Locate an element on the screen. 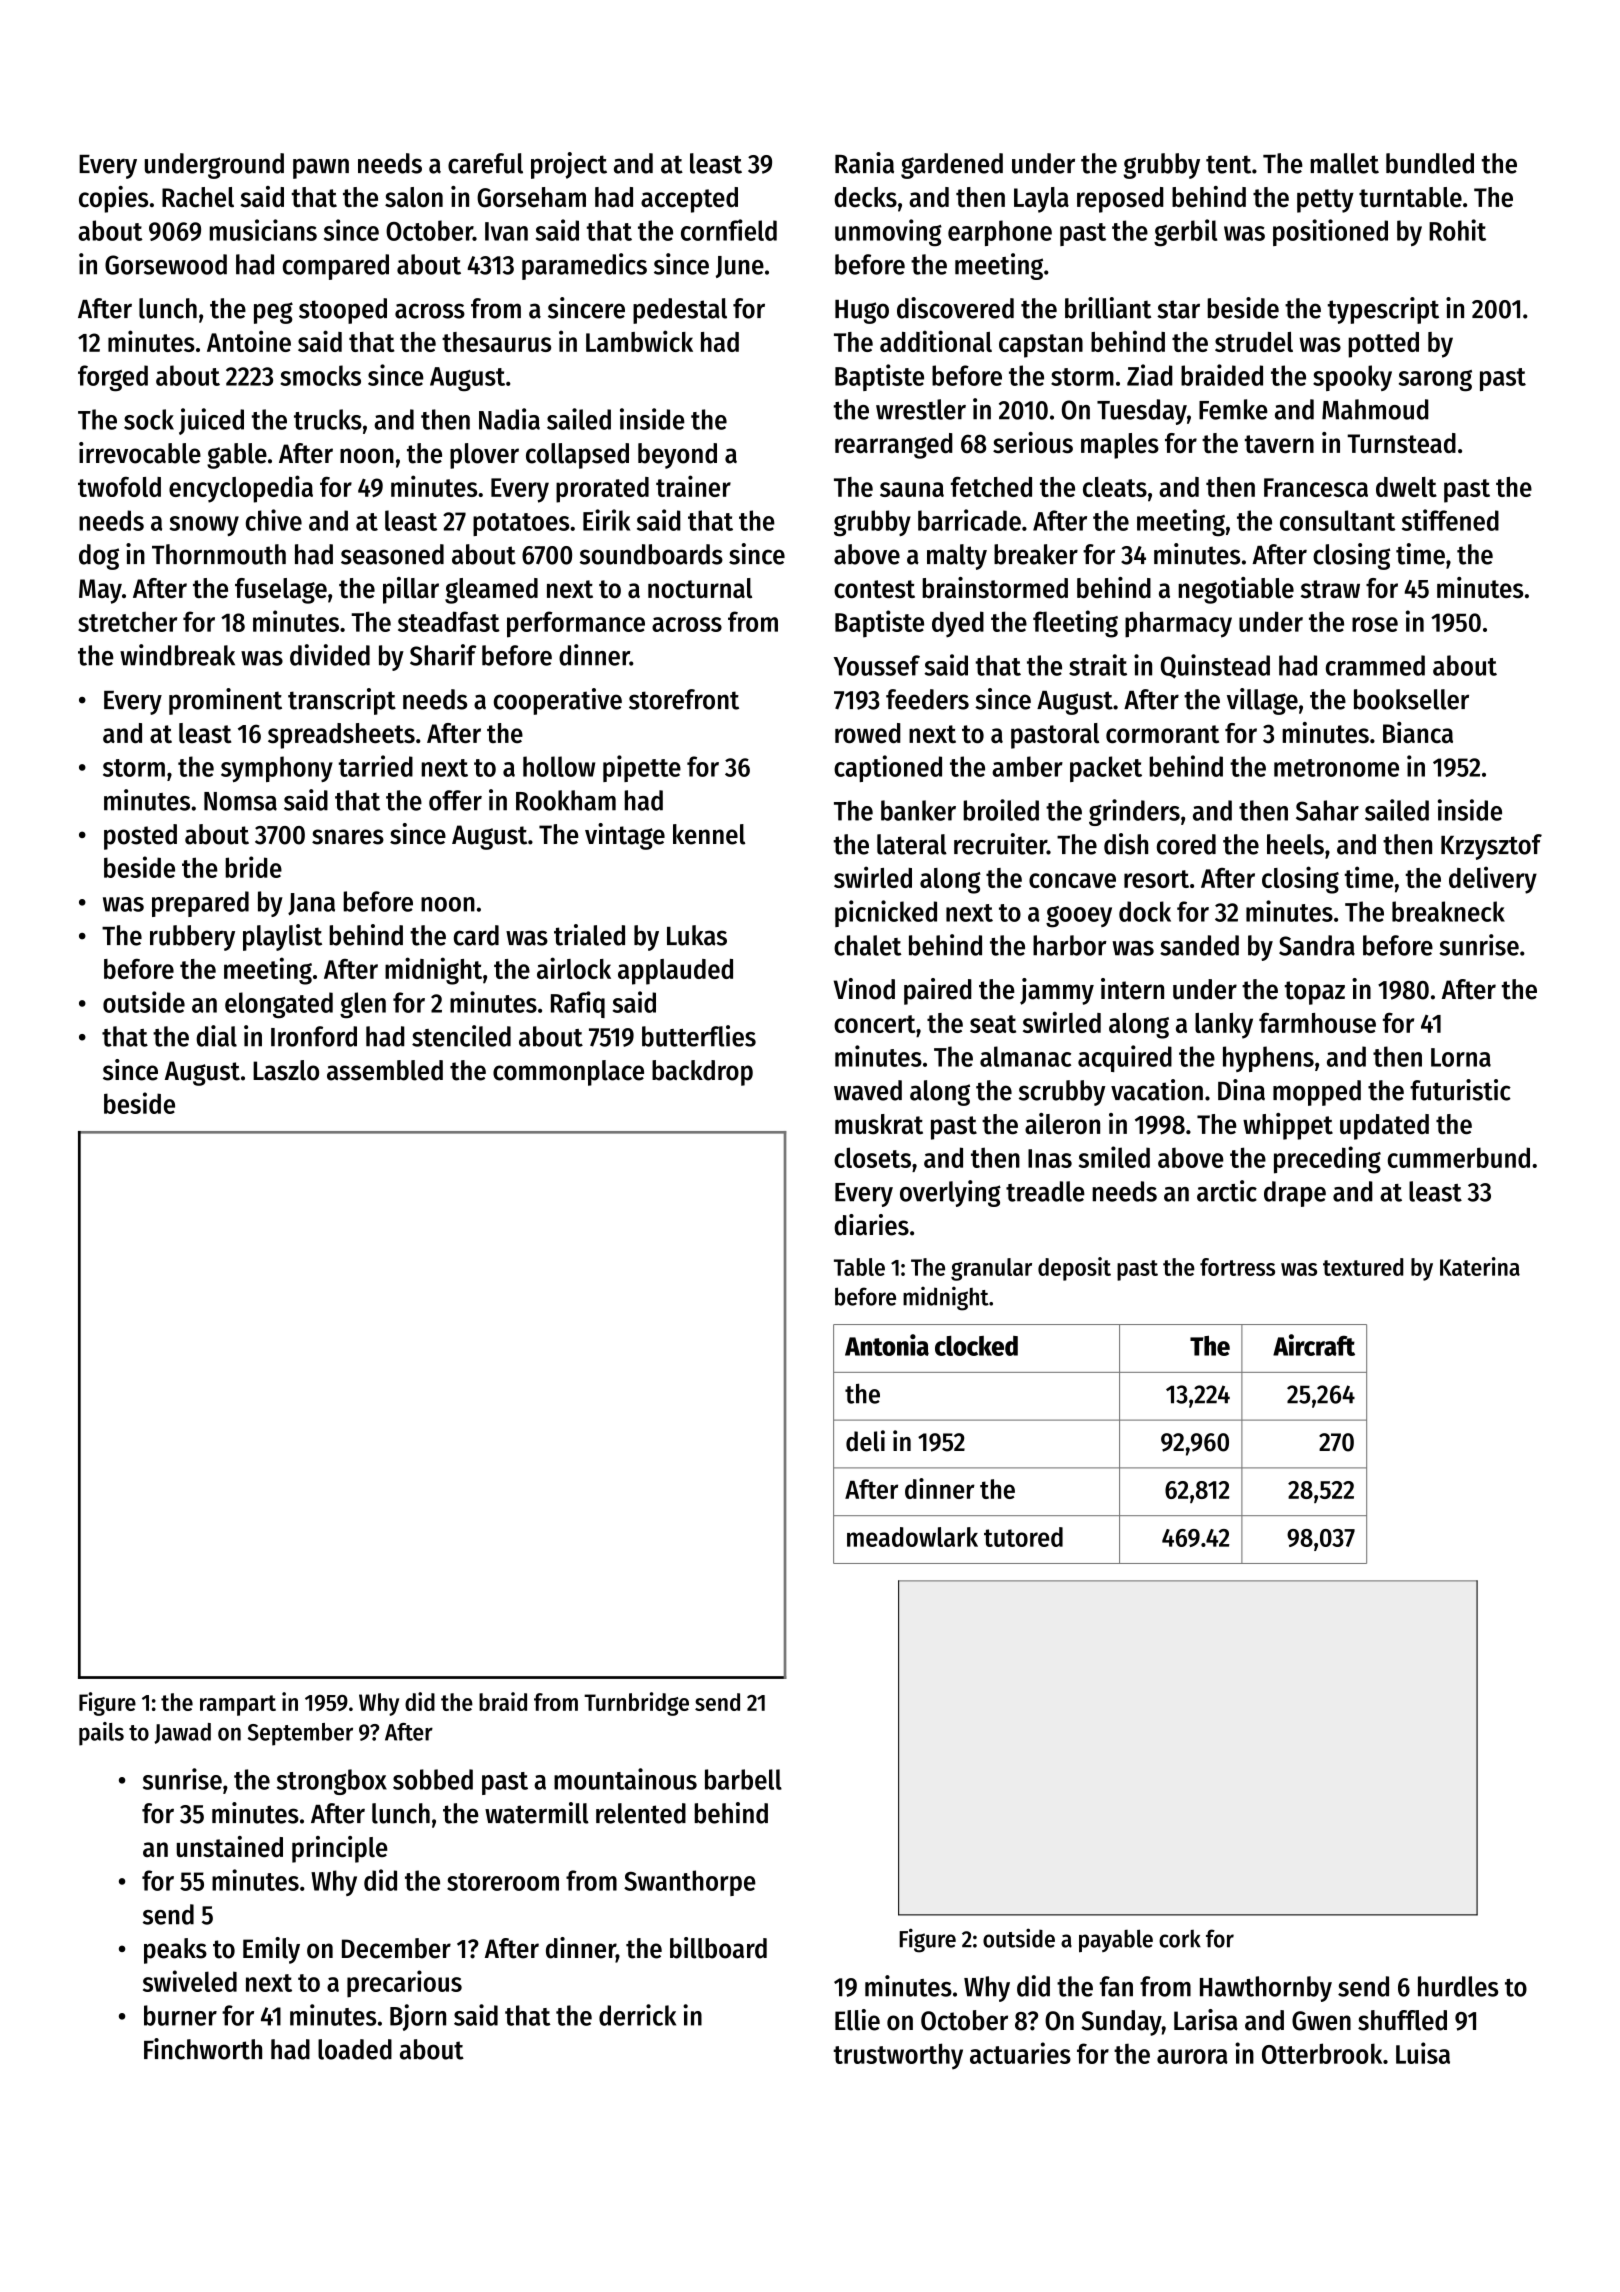 This screenshot has height=2292, width=1620. Larisa is located at coordinates (1206, 2020).
